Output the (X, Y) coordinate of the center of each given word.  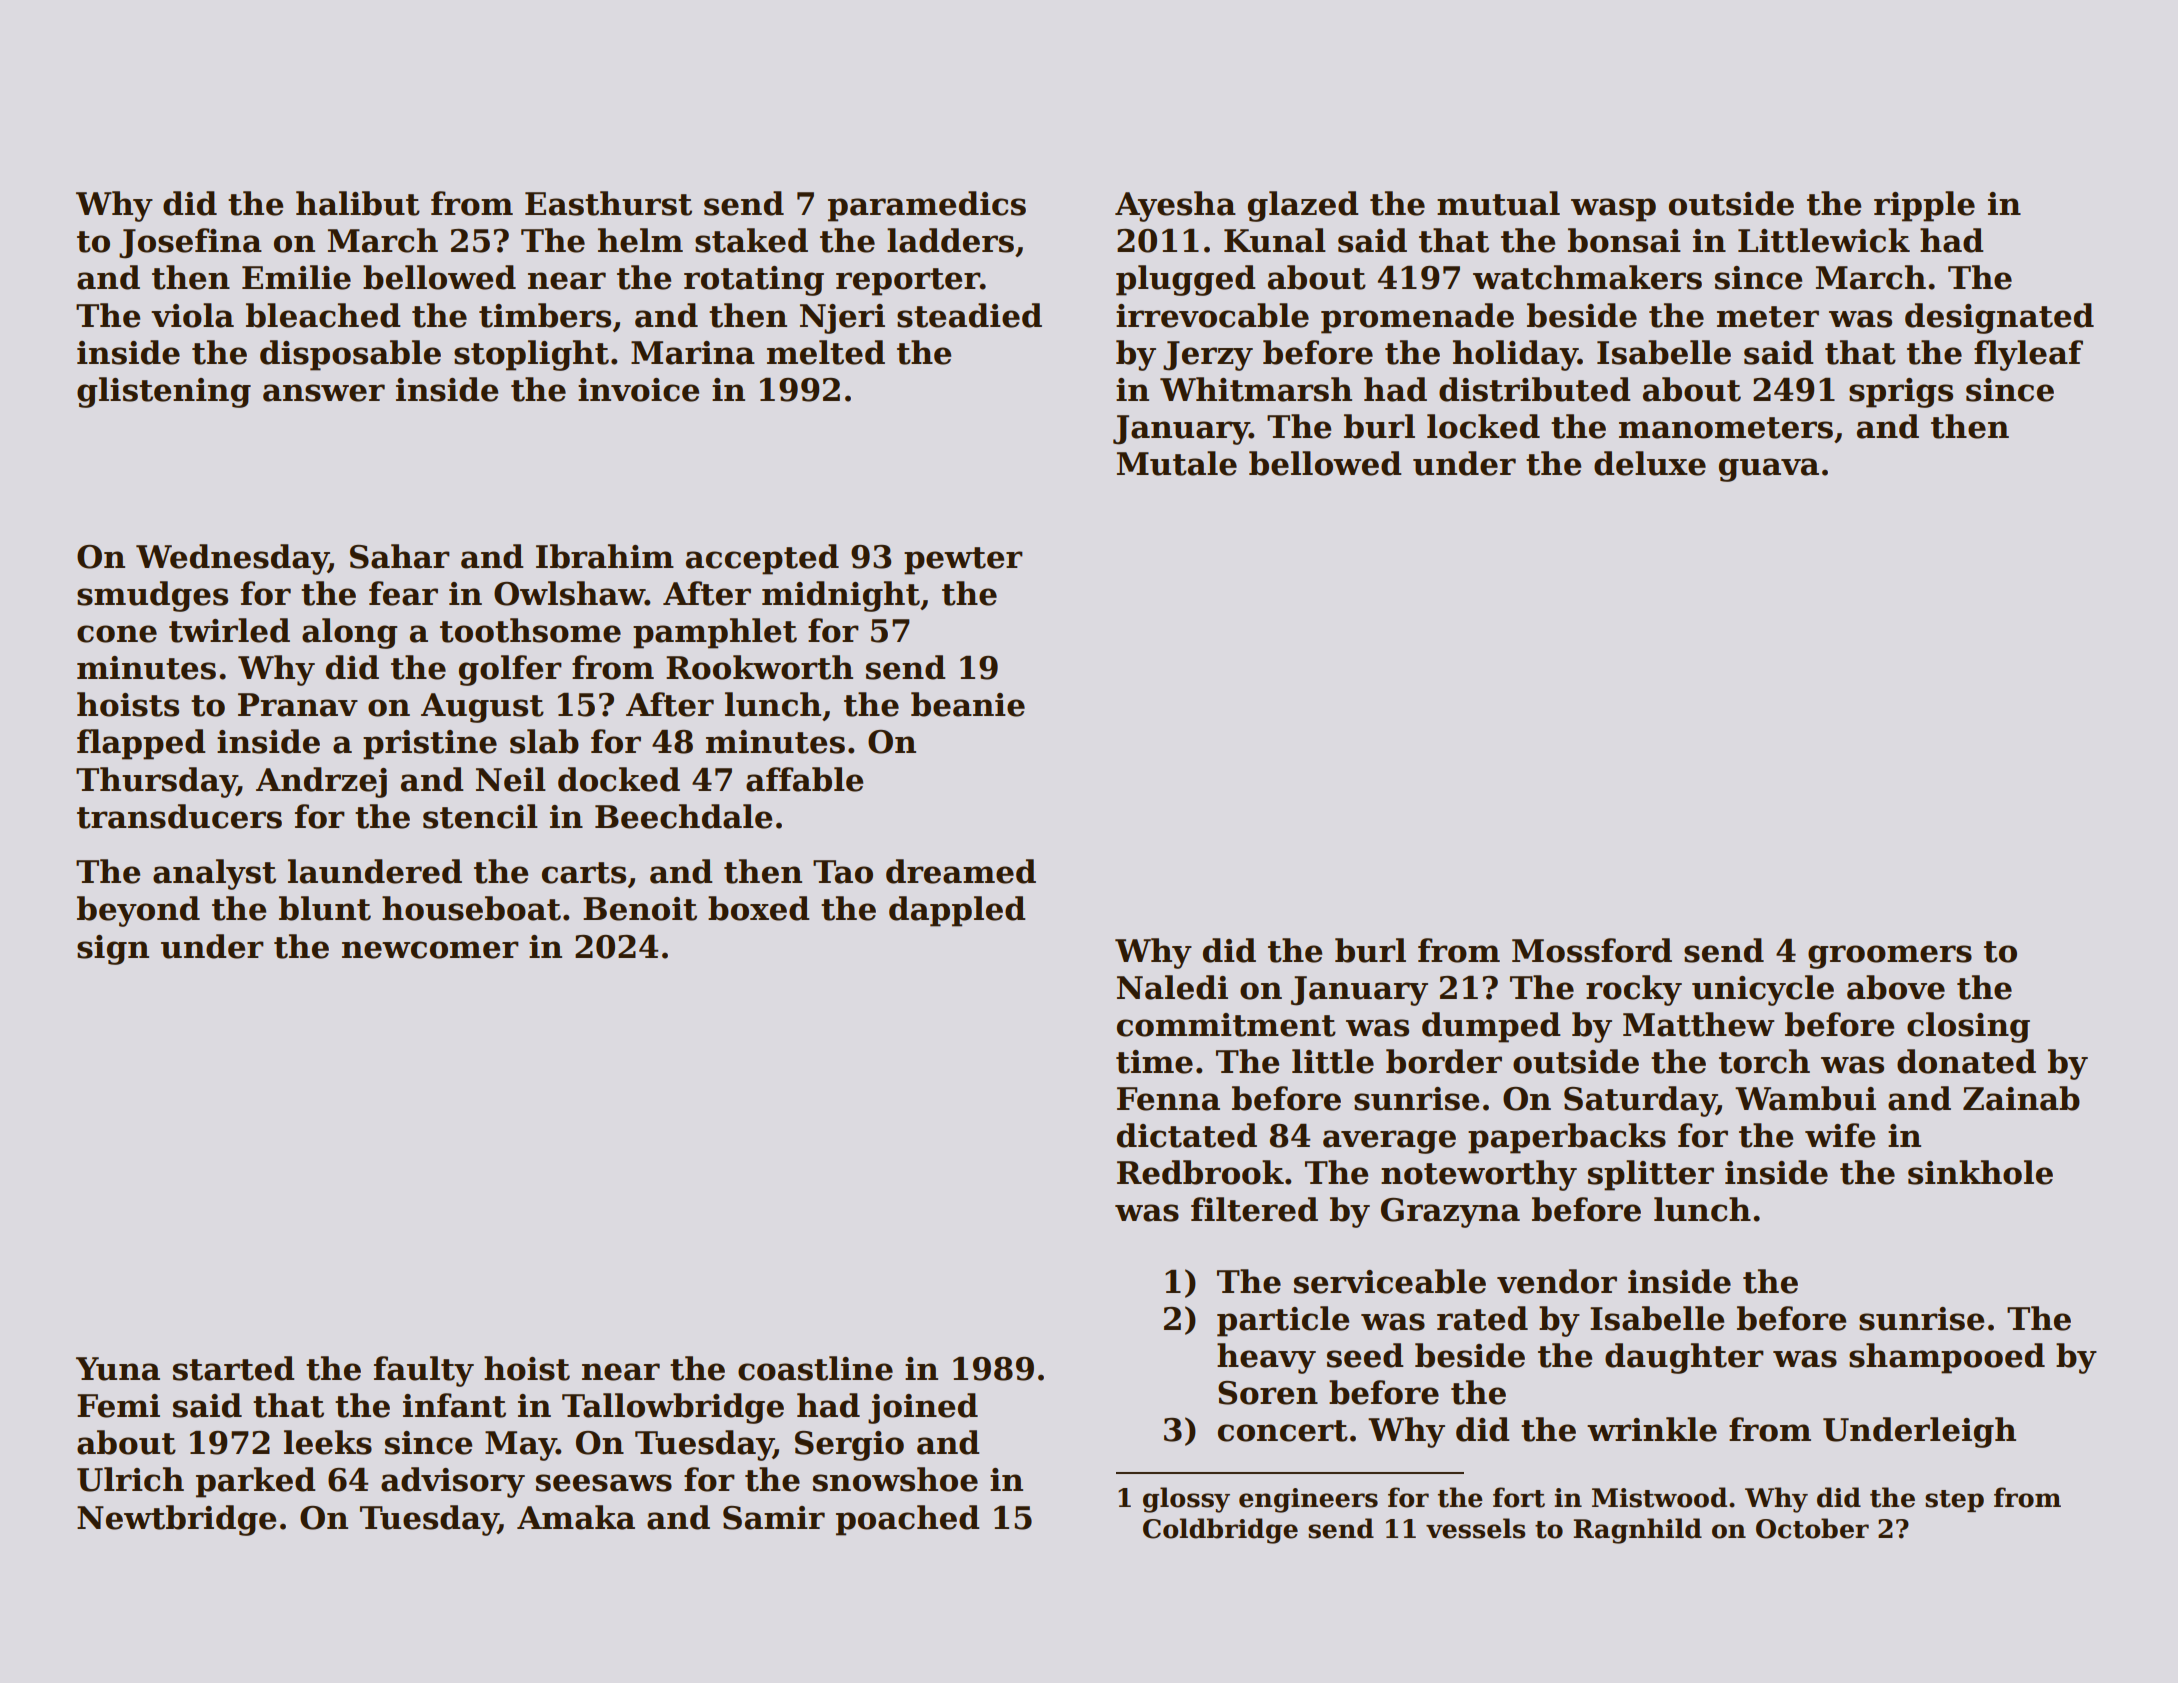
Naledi (1172, 987)
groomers (1890, 957)
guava (1769, 470)
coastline (815, 1368)
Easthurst (608, 203)
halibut (358, 203)
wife (1840, 1135)
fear (403, 593)
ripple (1924, 206)
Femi (118, 1406)
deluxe (1650, 463)
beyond (138, 911)
